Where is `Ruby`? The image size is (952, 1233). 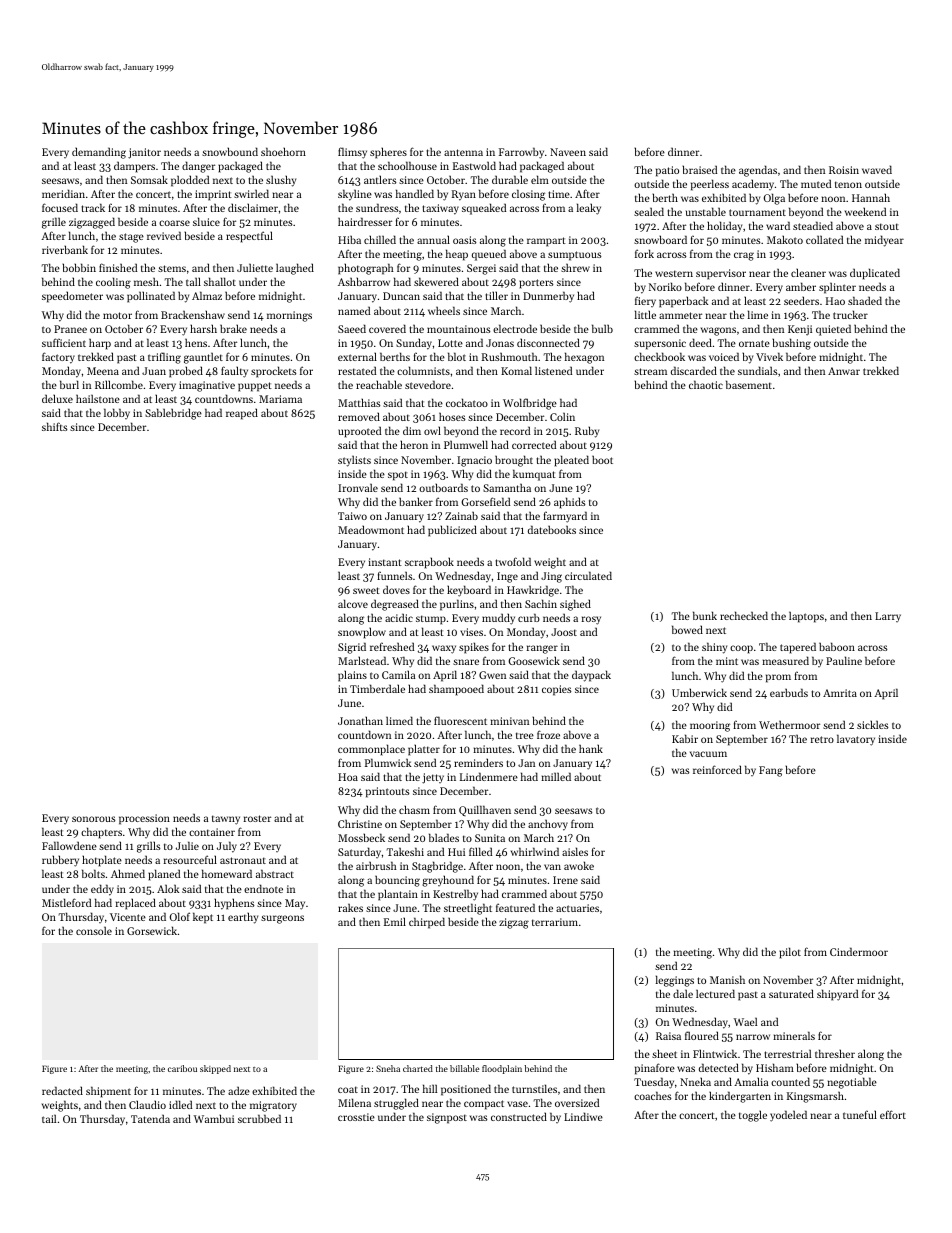
Ruby is located at coordinates (587, 432).
